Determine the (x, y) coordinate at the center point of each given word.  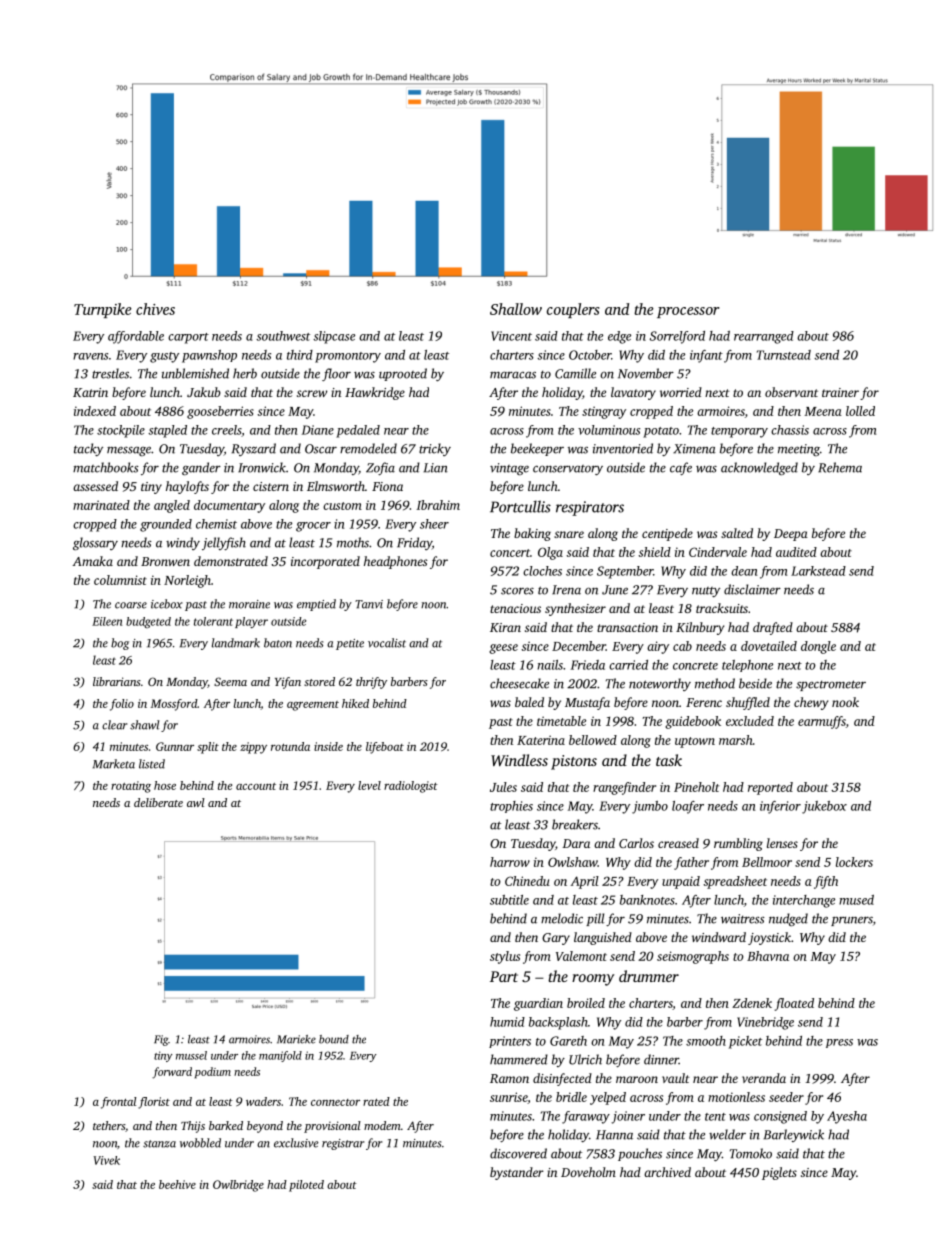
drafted (773, 628)
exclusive (296, 1143)
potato (661, 432)
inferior (780, 807)
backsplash (558, 1023)
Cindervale (718, 552)
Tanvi (369, 604)
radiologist (411, 787)
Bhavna (768, 956)
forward (172, 1073)
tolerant (213, 621)
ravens (90, 356)
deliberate (158, 802)
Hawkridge (375, 393)
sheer (434, 524)
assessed (95, 486)
